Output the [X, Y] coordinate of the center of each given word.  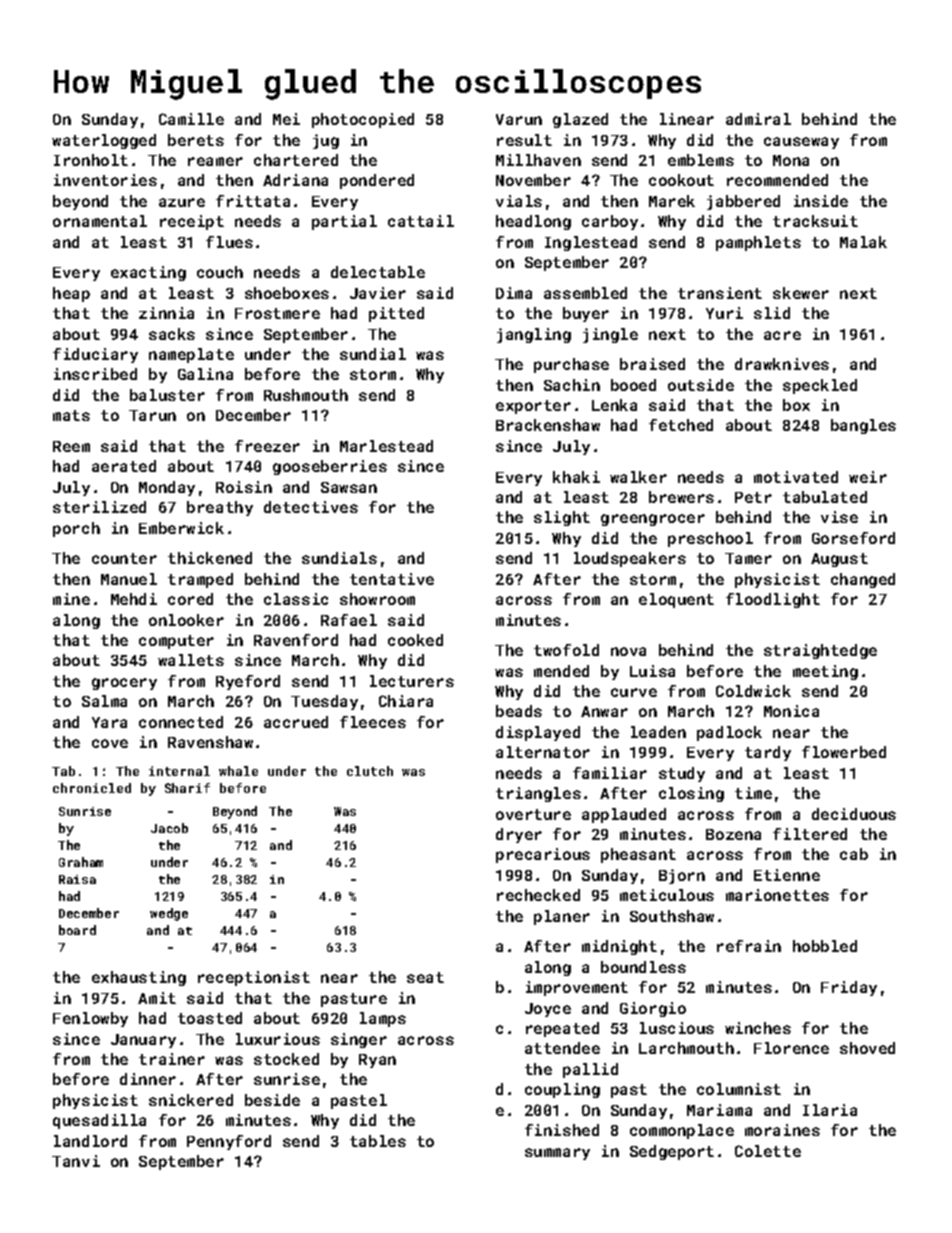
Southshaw [672, 916]
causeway [801, 143]
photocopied [363, 120]
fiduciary [95, 355]
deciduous [854, 814]
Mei [286, 119]
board [77, 930]
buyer [586, 314]
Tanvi [76, 1161]
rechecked [538, 895]
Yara [109, 722]
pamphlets [758, 243]
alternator [543, 752]
